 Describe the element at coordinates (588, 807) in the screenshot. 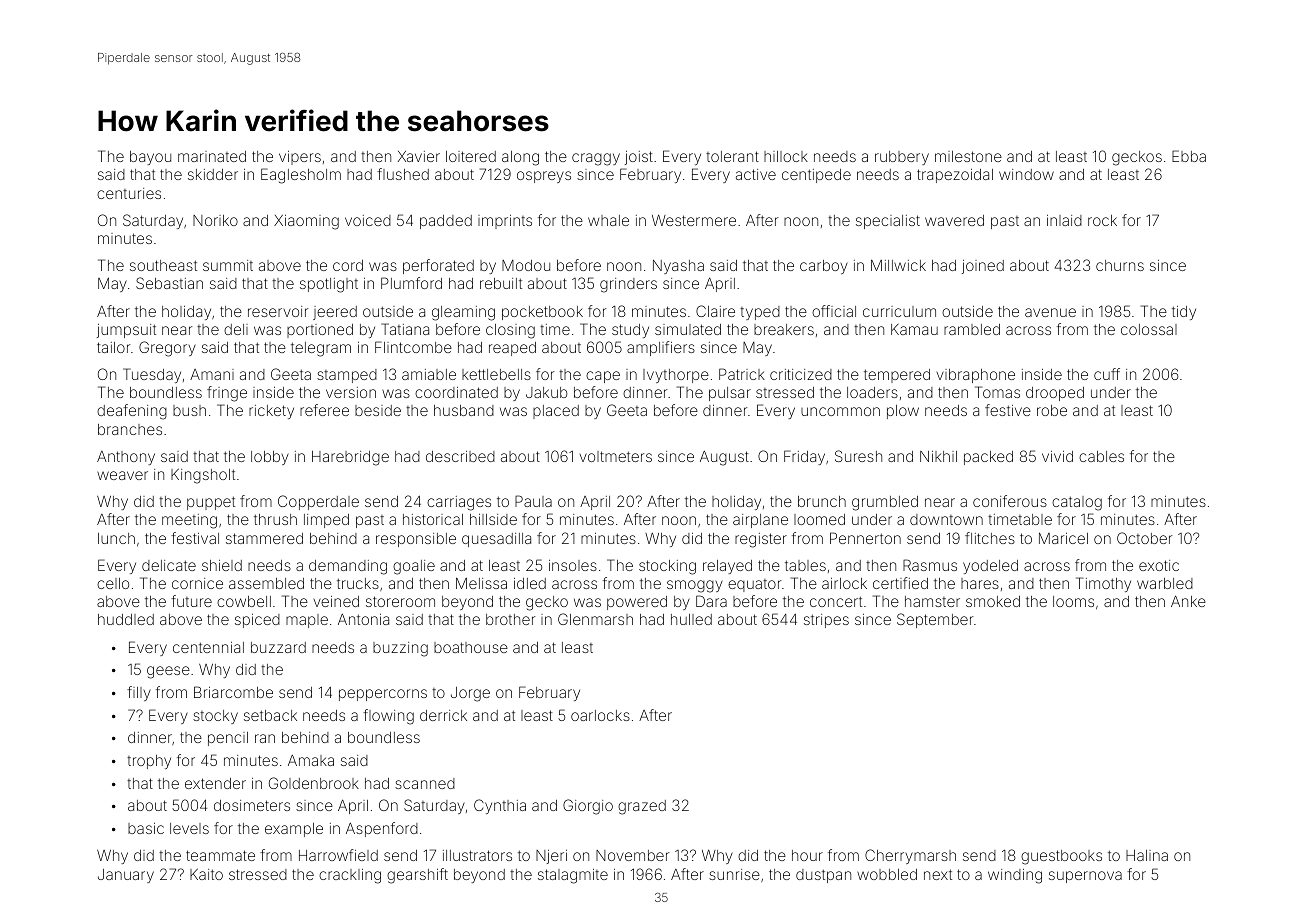

I see `Giorgio` at that location.
